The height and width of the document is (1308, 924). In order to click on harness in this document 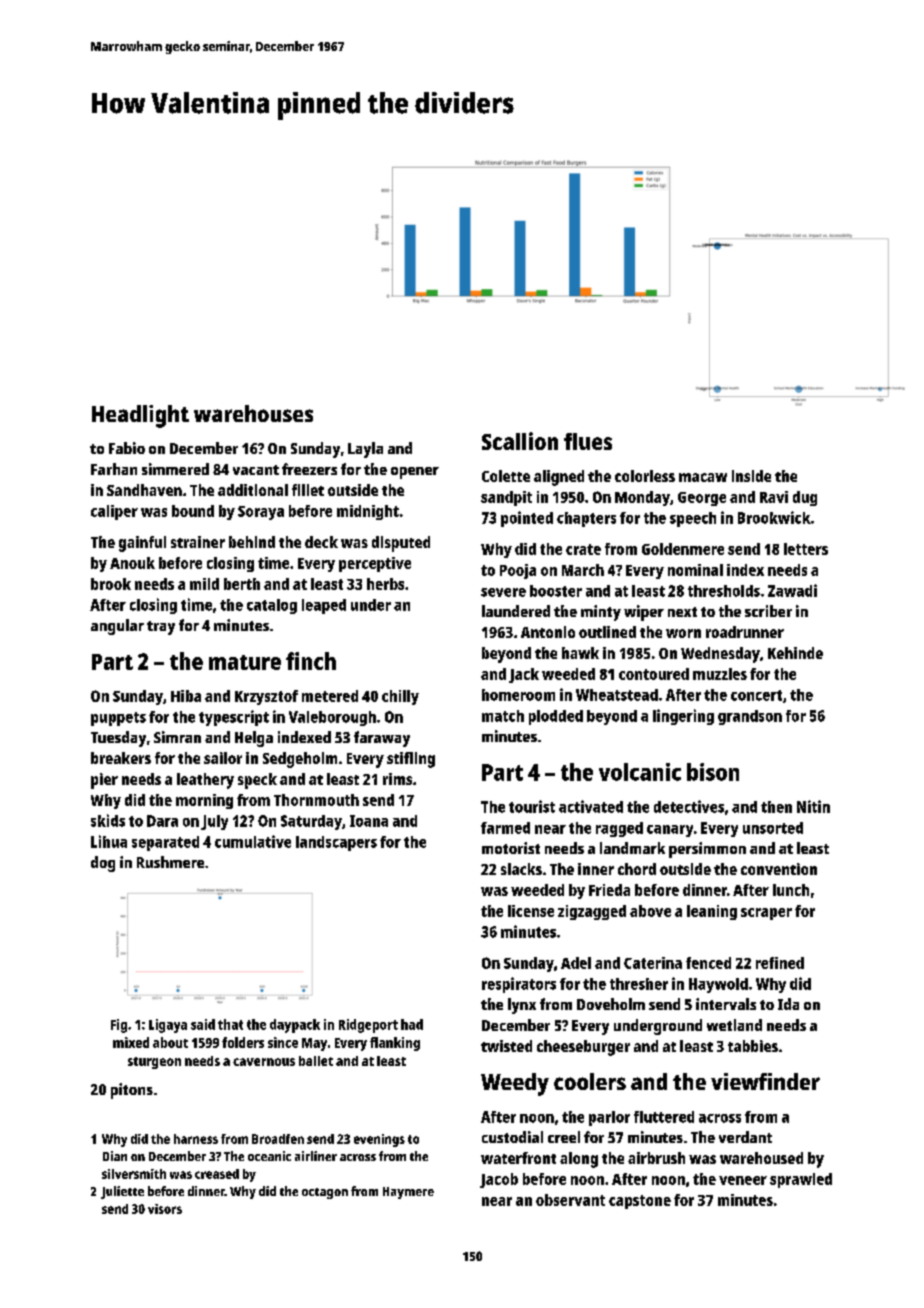, I will do `click(196, 1139)`.
